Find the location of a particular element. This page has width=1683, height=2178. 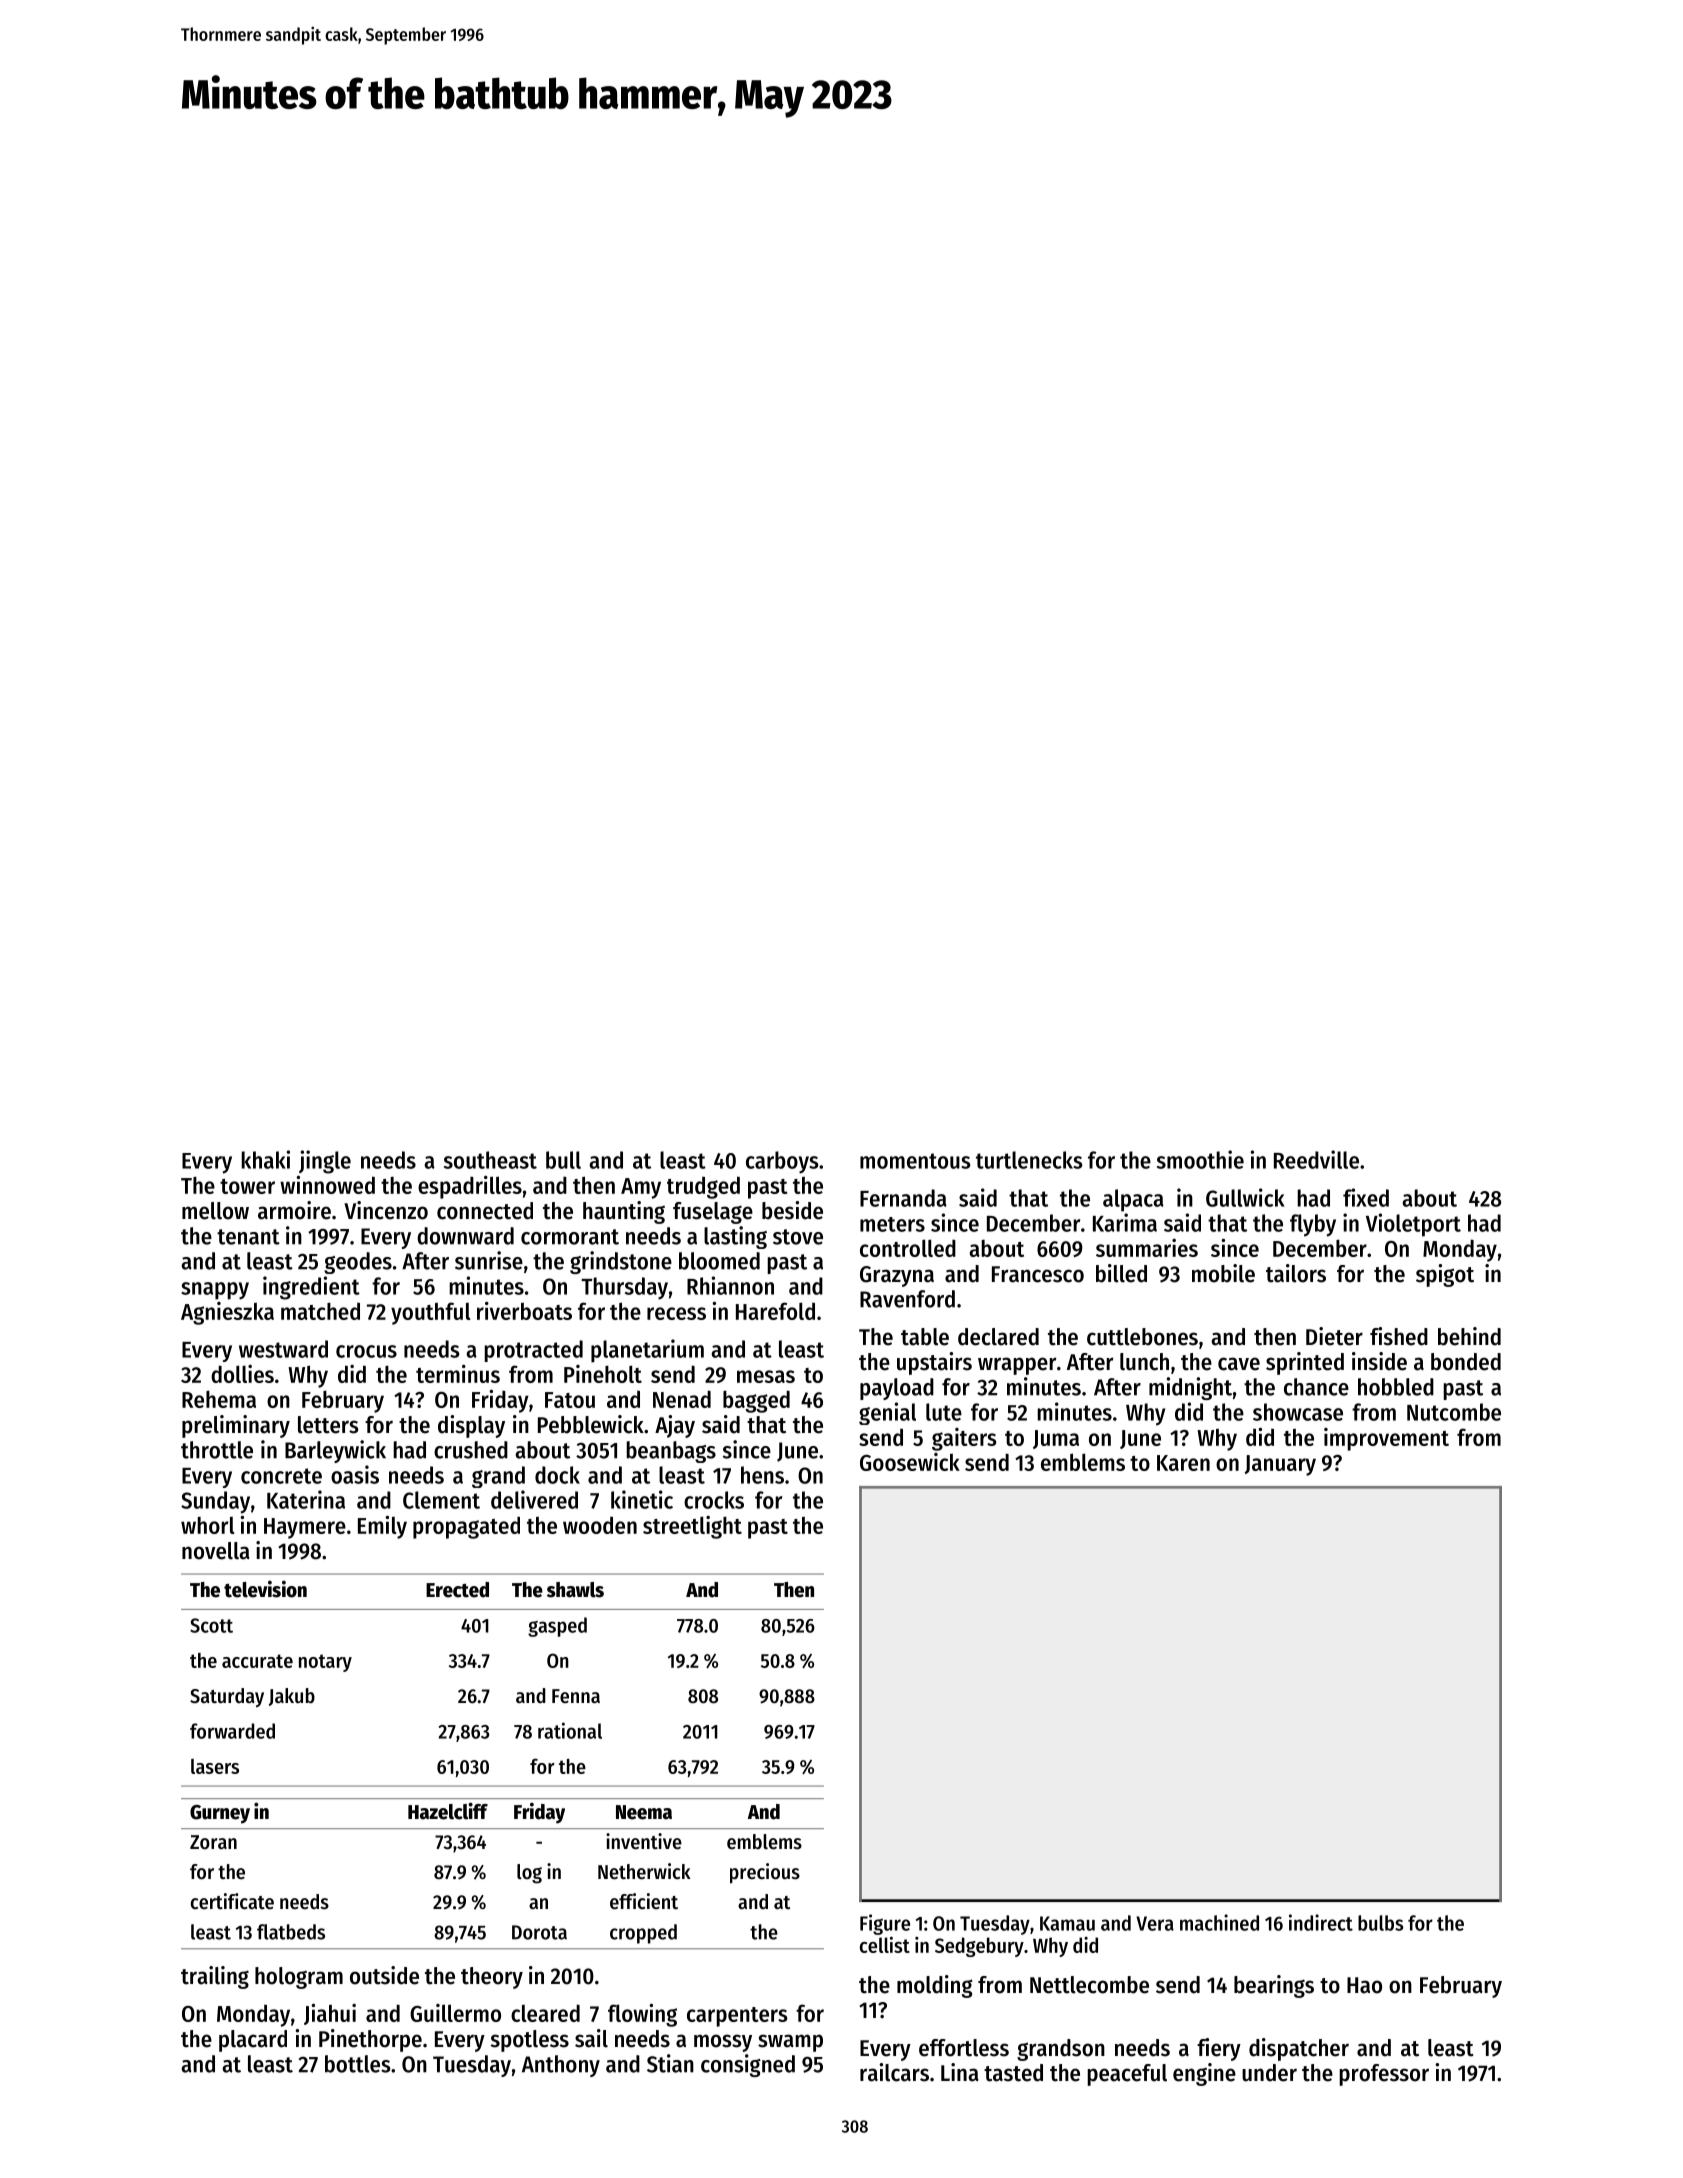

Thursday is located at coordinates (624, 1288).
